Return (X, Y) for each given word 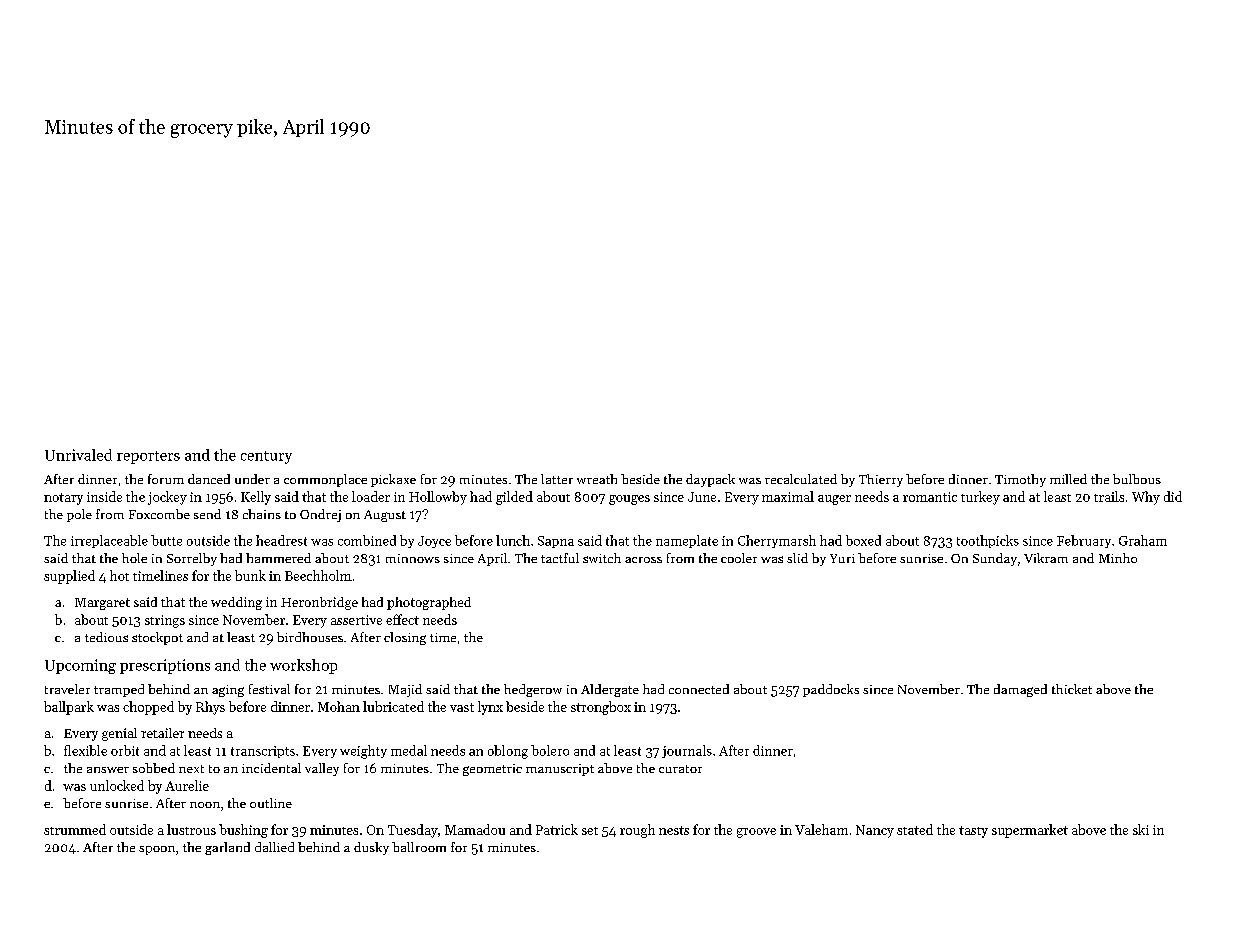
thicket (1072, 689)
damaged (1020, 690)
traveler (67, 689)
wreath (597, 479)
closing (405, 638)
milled (1068, 479)
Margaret (102, 604)
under (252, 479)
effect (402, 619)
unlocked (117, 785)
